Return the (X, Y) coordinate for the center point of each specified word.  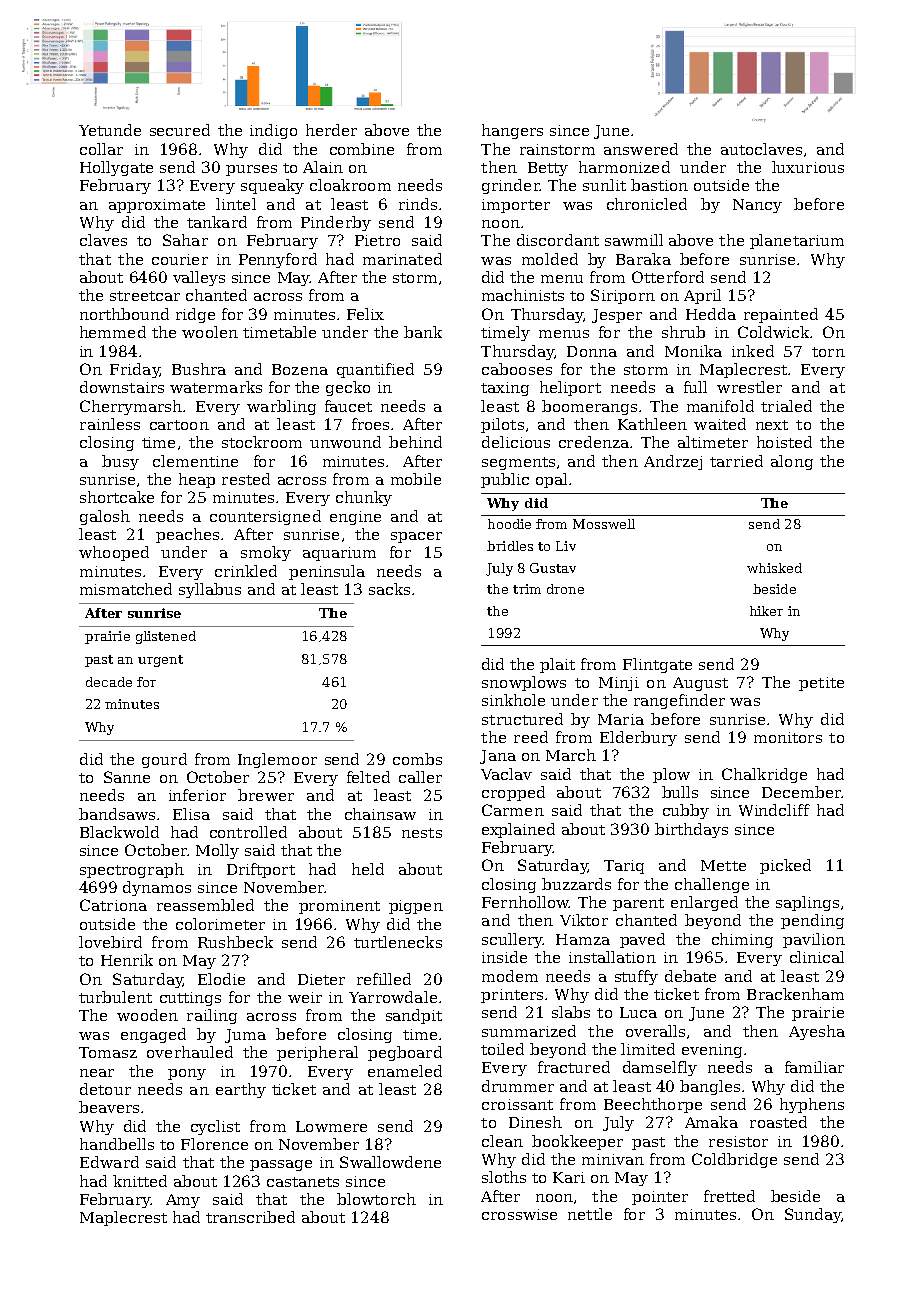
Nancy (757, 206)
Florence (214, 1144)
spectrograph (132, 870)
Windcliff (774, 810)
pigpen (416, 907)
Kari (569, 1177)
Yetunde (110, 130)
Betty (548, 169)
